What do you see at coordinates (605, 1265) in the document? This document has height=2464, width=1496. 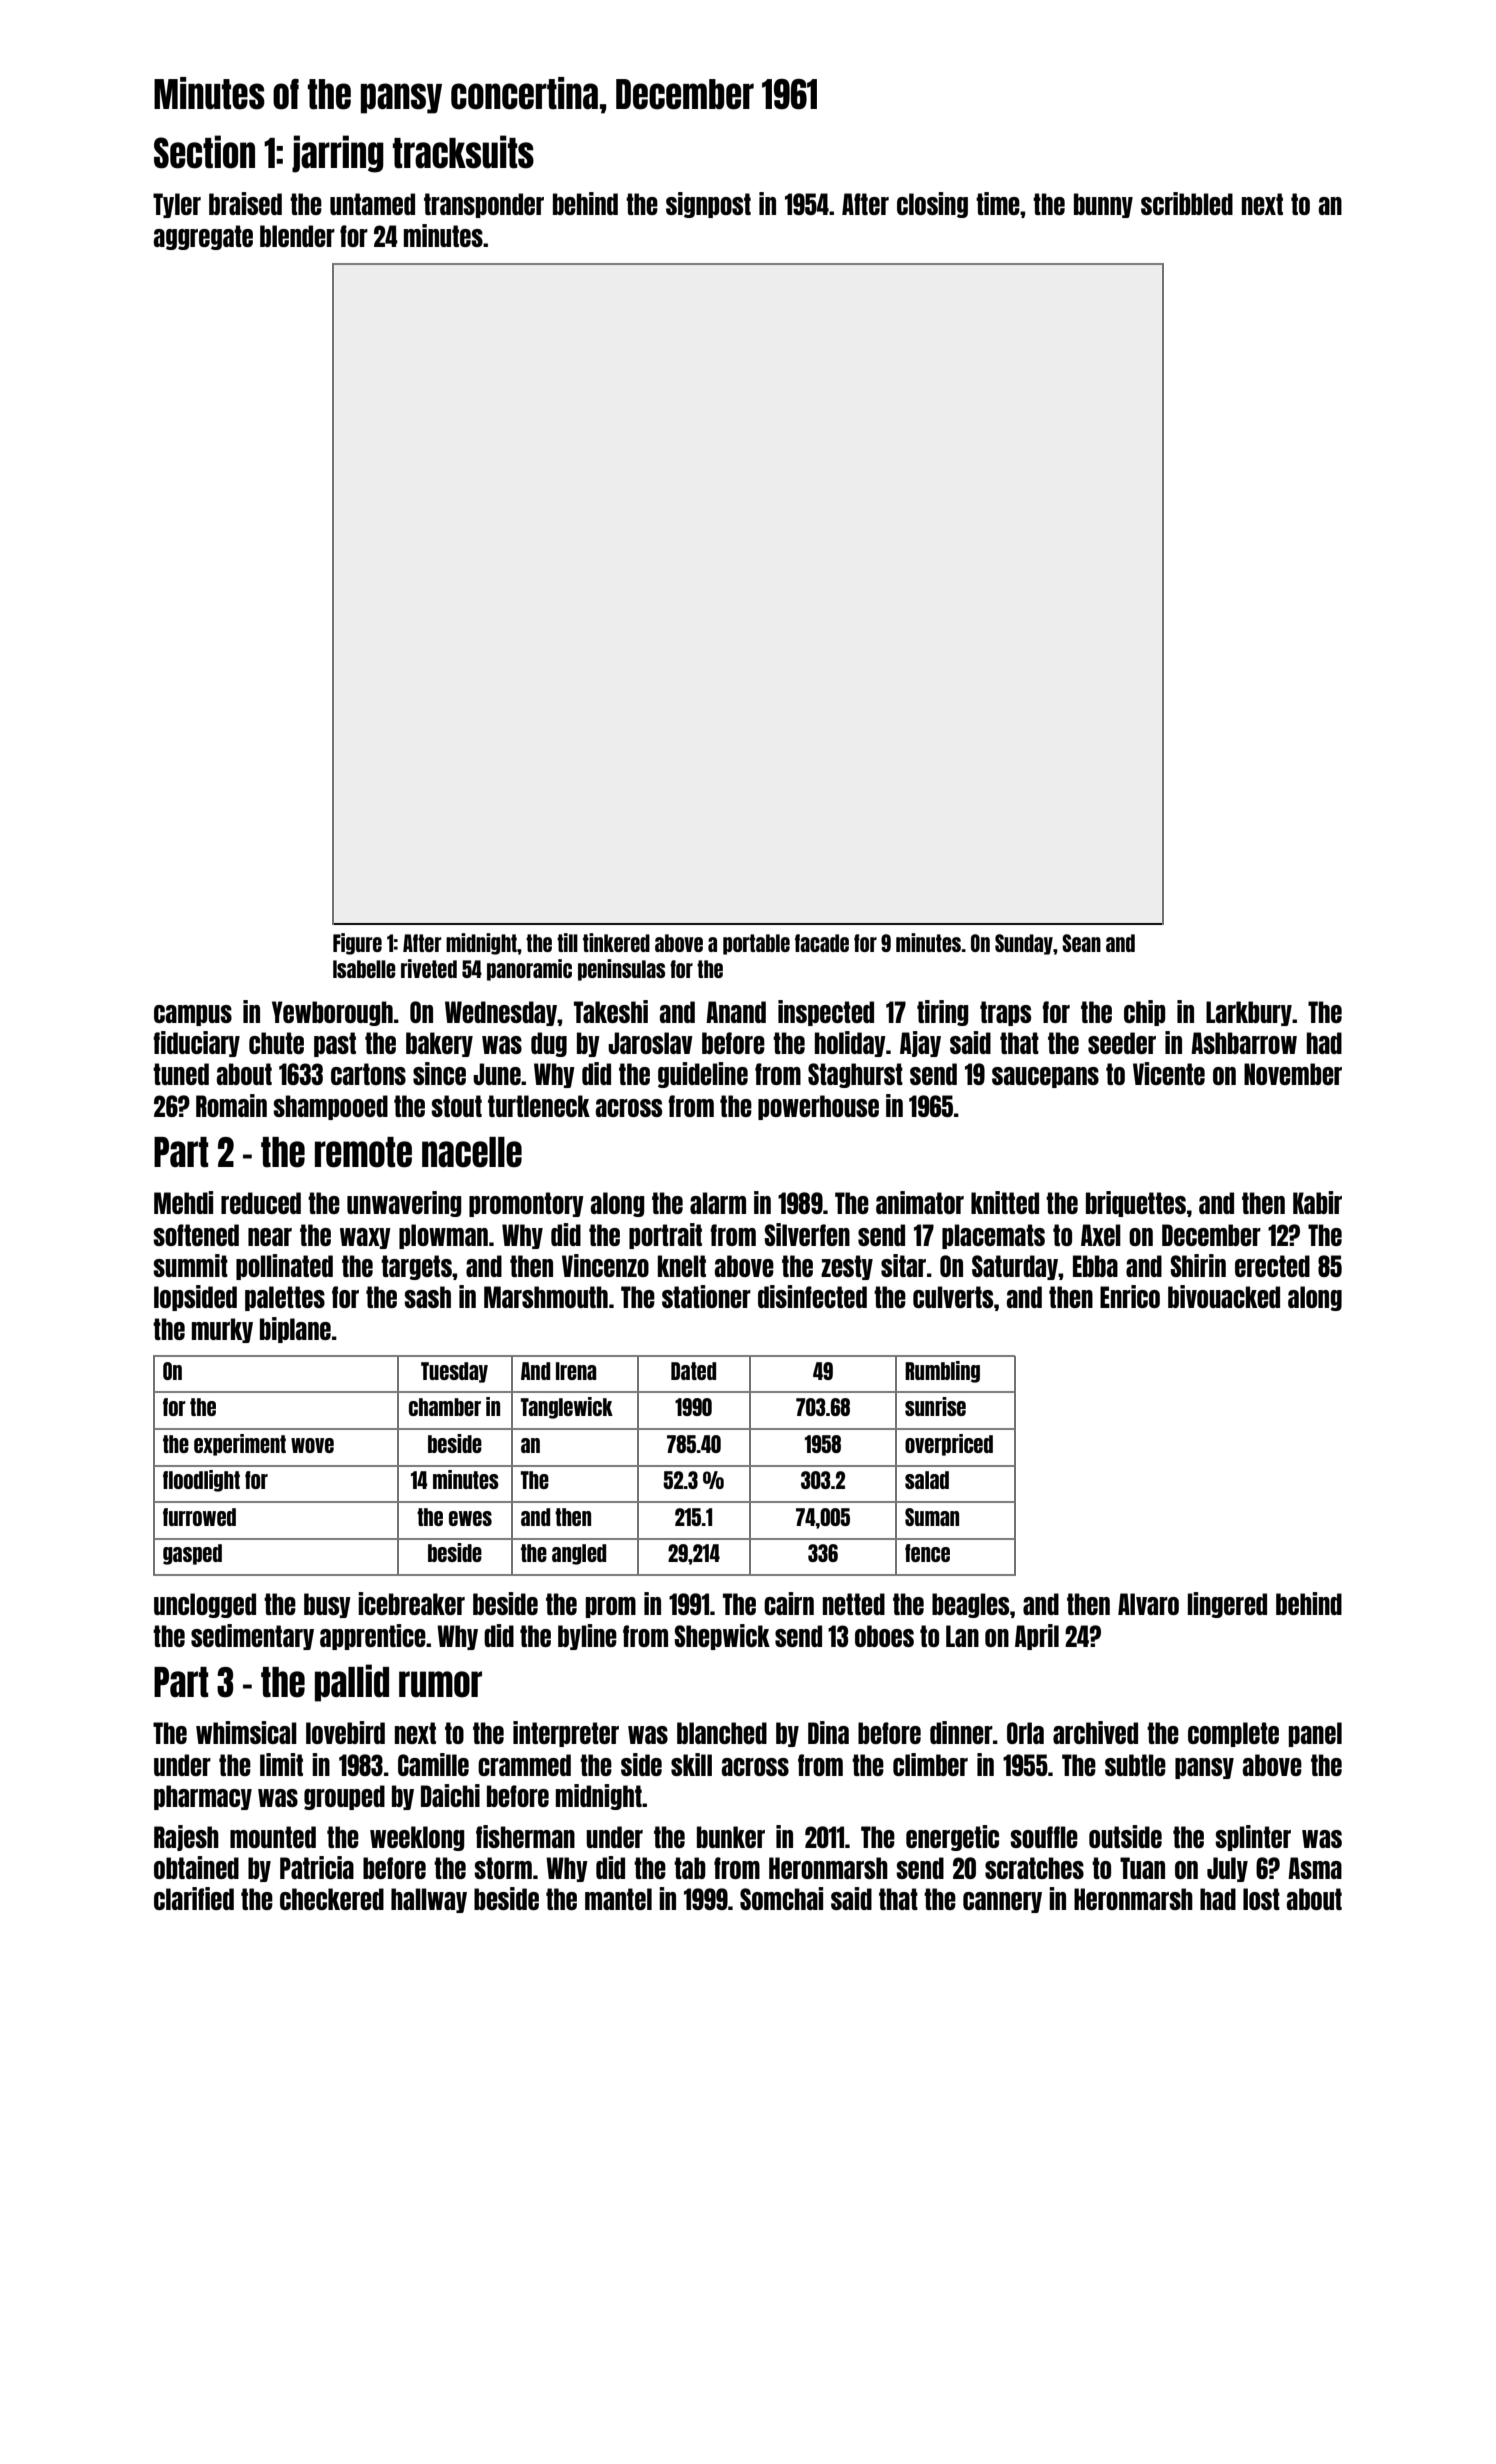 I see `Vincenzo` at bounding box center [605, 1265].
